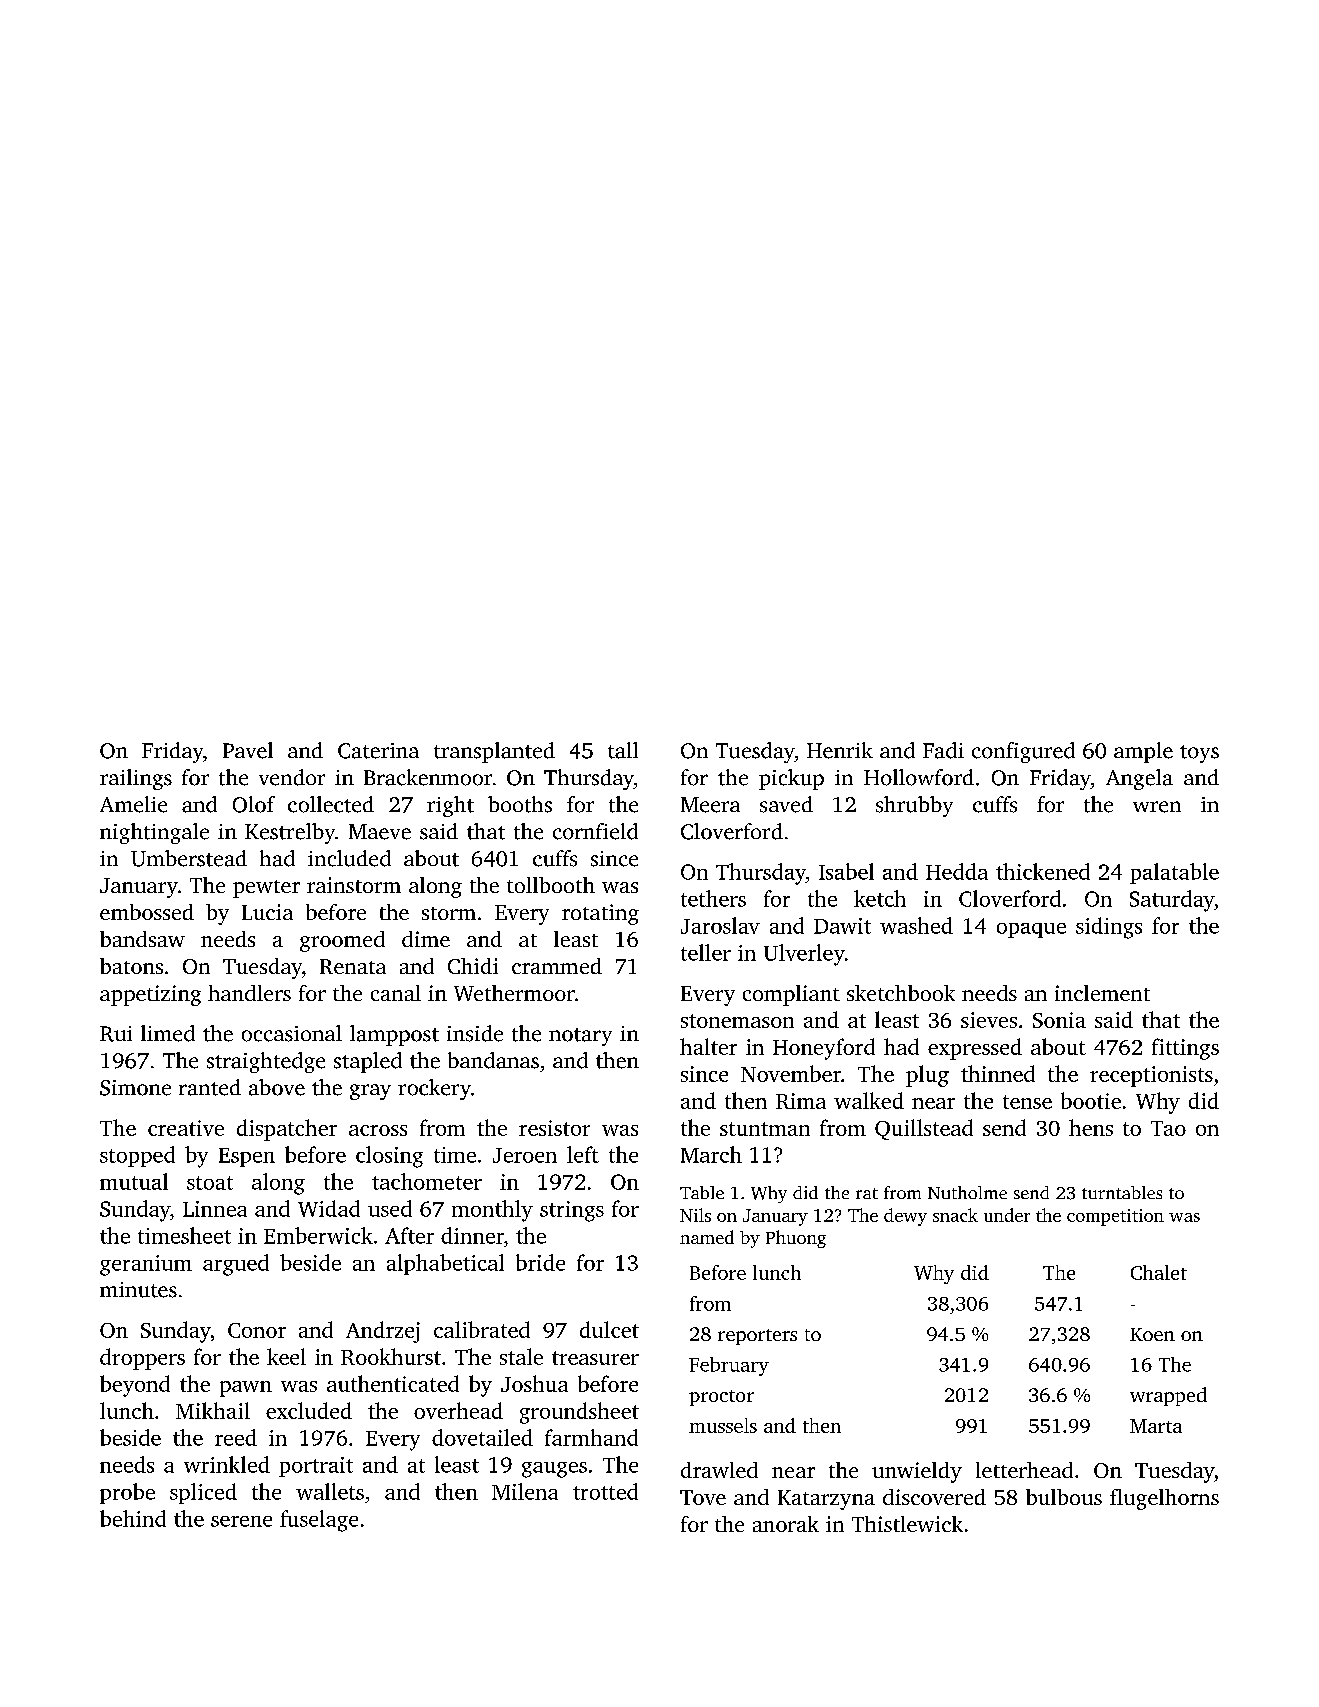 This image has height=1707, width=1319. What do you see at coordinates (1172, 901) in the image?
I see `Saturday` at bounding box center [1172, 901].
